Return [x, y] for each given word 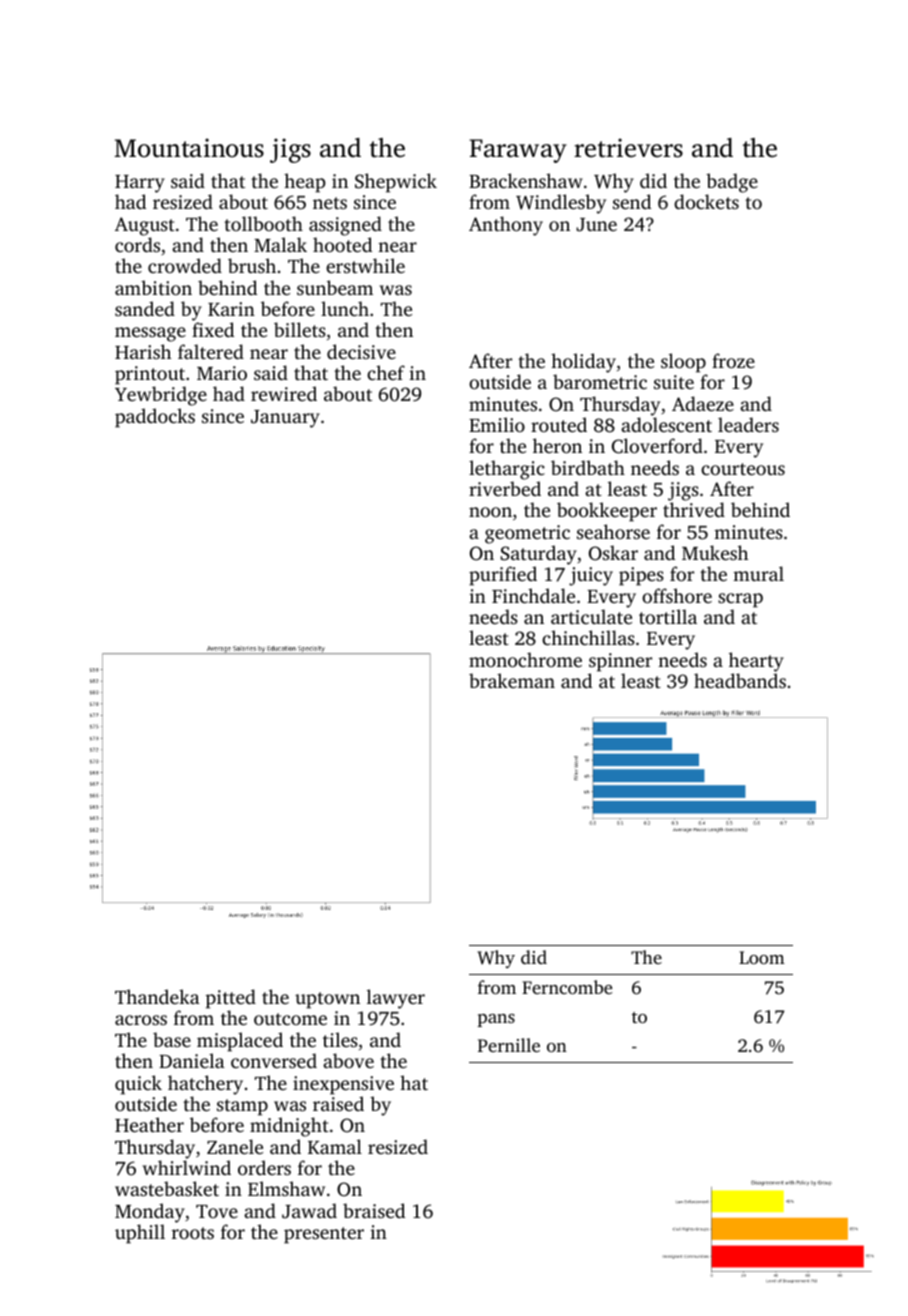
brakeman [512, 680]
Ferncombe [567, 987]
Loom [762, 957]
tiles [340, 1039]
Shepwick [396, 183]
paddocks [155, 418]
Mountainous [189, 148]
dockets [706, 201]
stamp [242, 1107]
